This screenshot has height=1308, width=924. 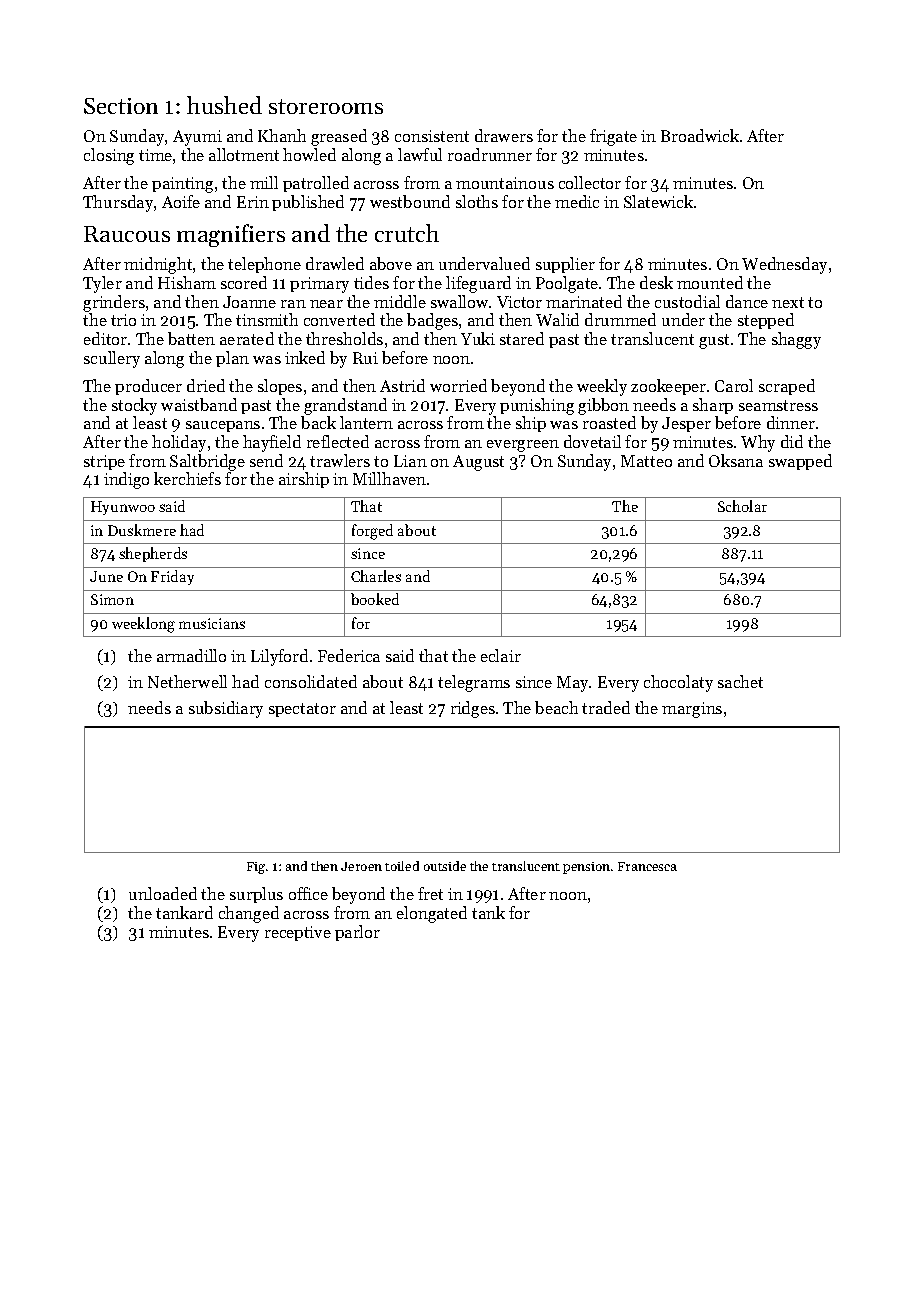 What do you see at coordinates (226, 709) in the screenshot?
I see `subsidiary` at bounding box center [226, 709].
